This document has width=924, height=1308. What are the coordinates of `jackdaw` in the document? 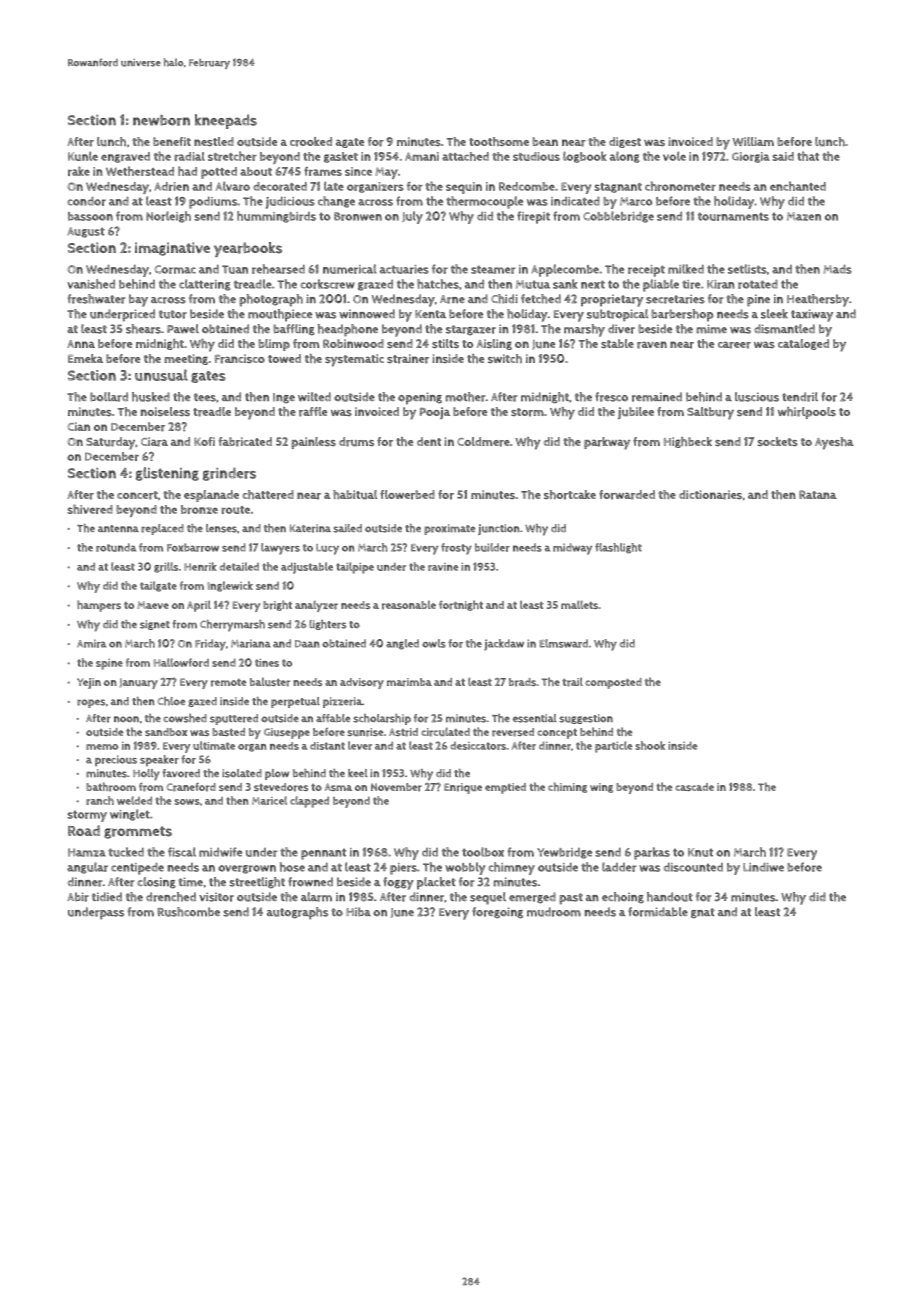 It's located at (504, 645).
